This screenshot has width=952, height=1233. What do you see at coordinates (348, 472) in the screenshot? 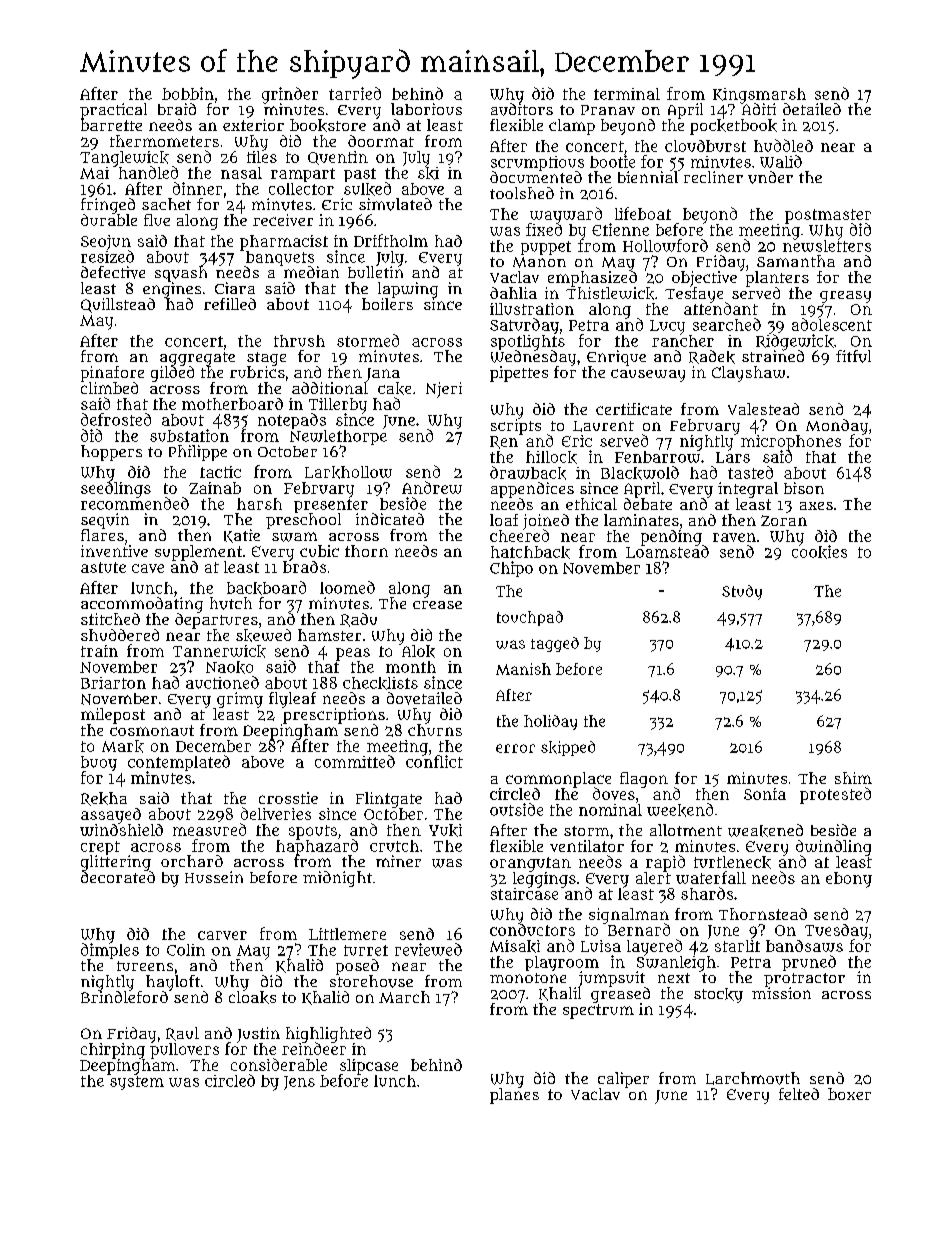
I see `Larkhollow` at bounding box center [348, 472].
